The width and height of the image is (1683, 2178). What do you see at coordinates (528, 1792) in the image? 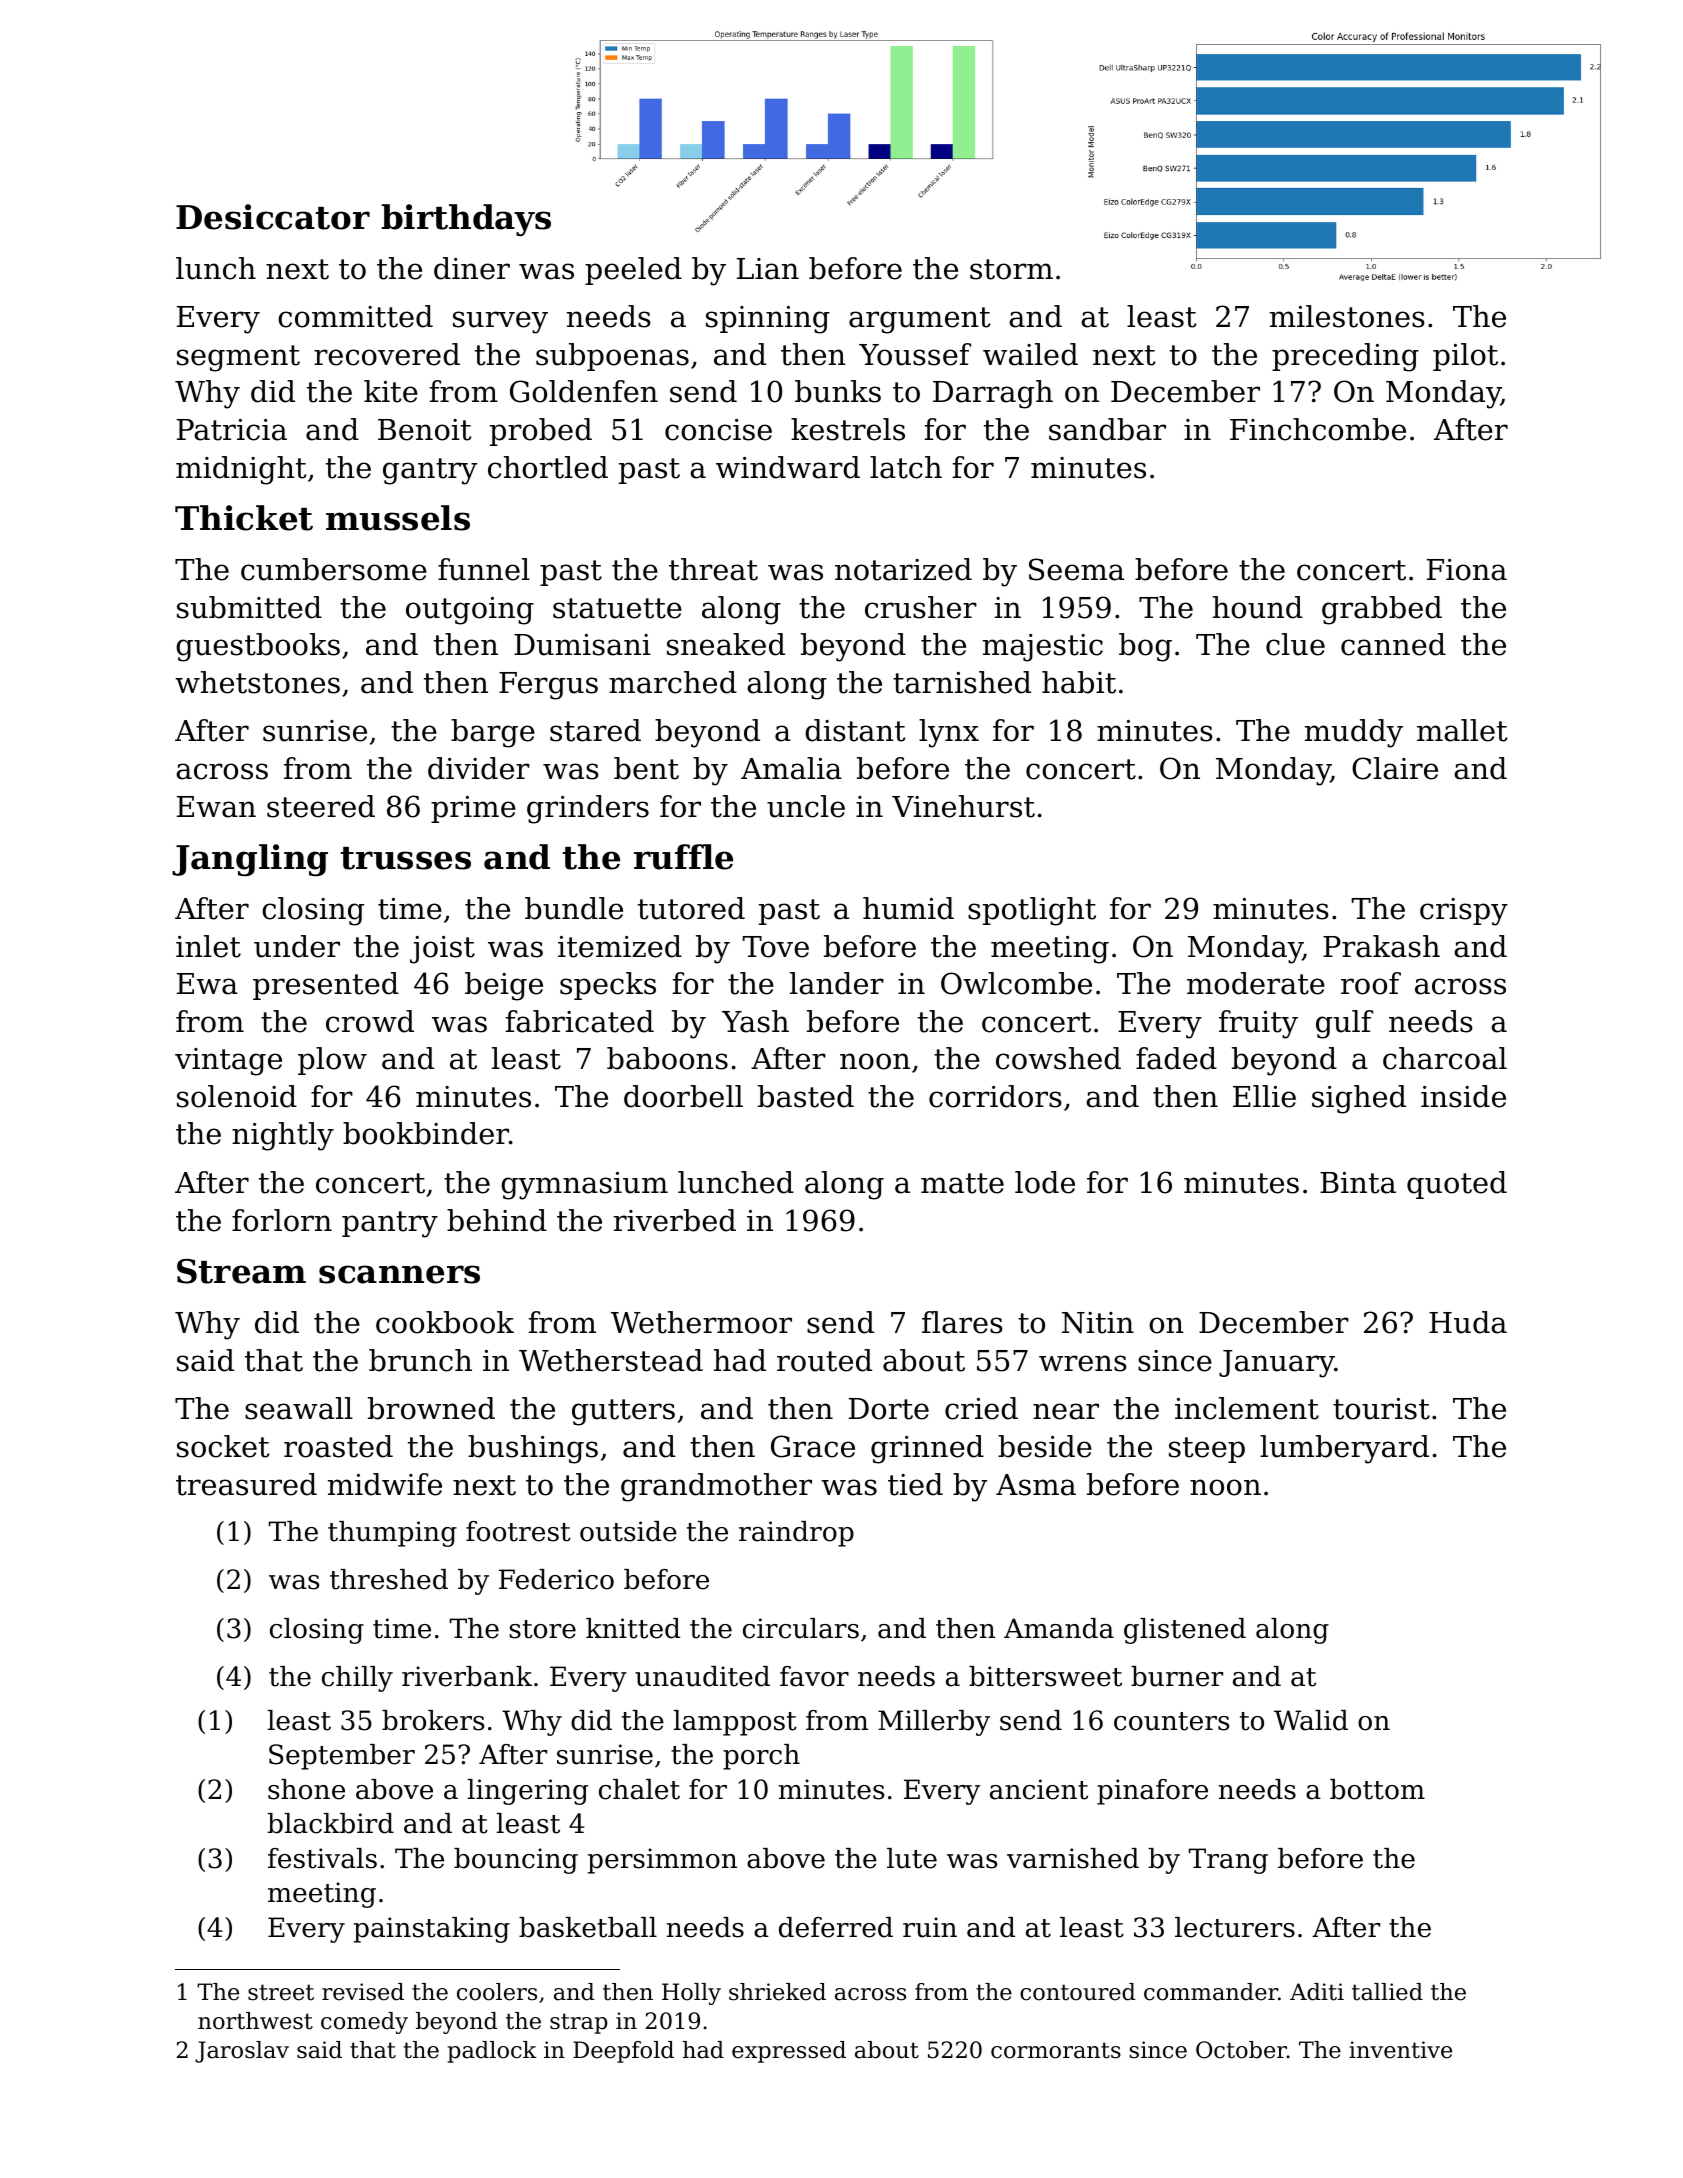
I see `lingering` at bounding box center [528, 1792].
